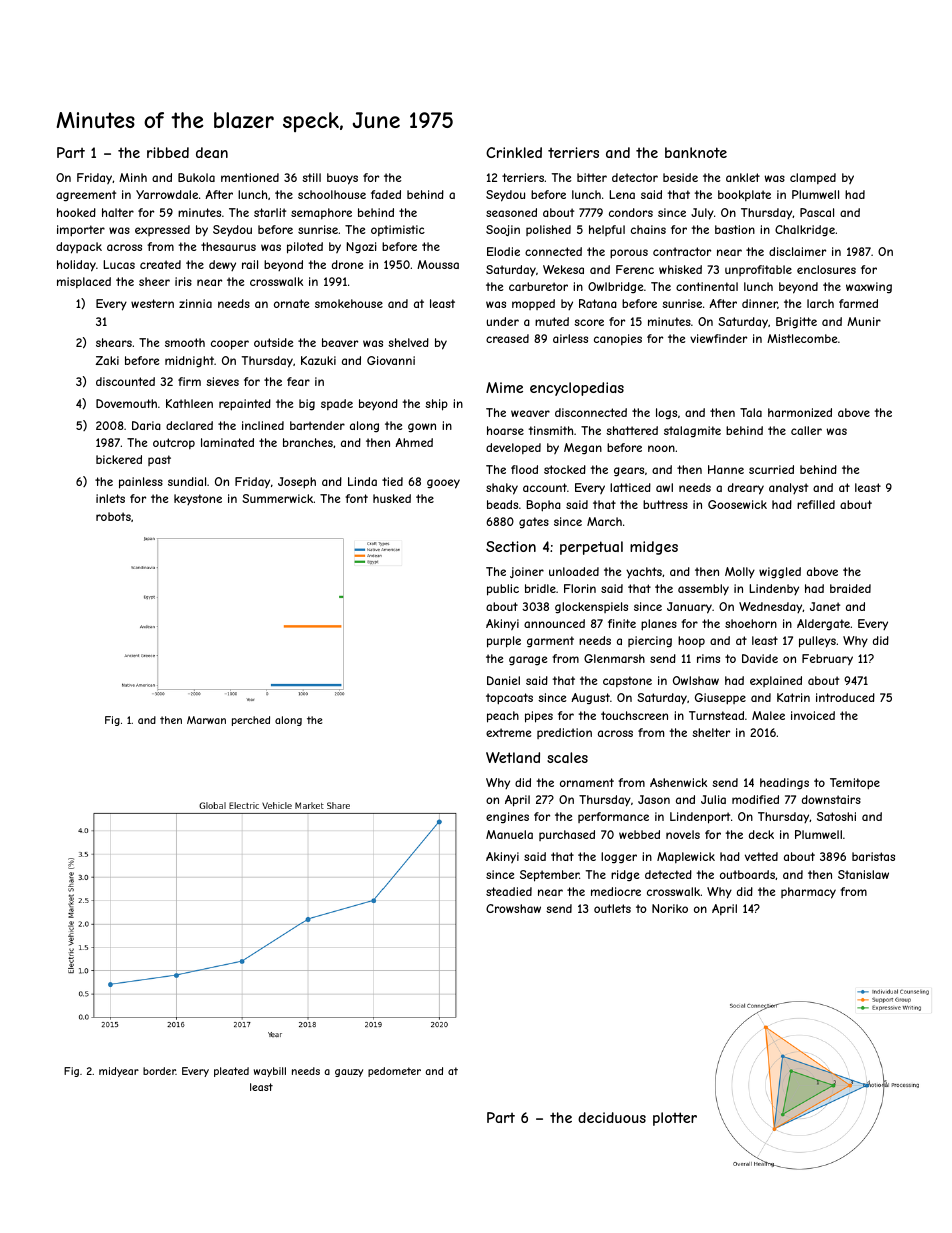 The height and width of the screenshot is (1233, 952). Describe the element at coordinates (356, 498) in the screenshot. I see `font` at that location.
